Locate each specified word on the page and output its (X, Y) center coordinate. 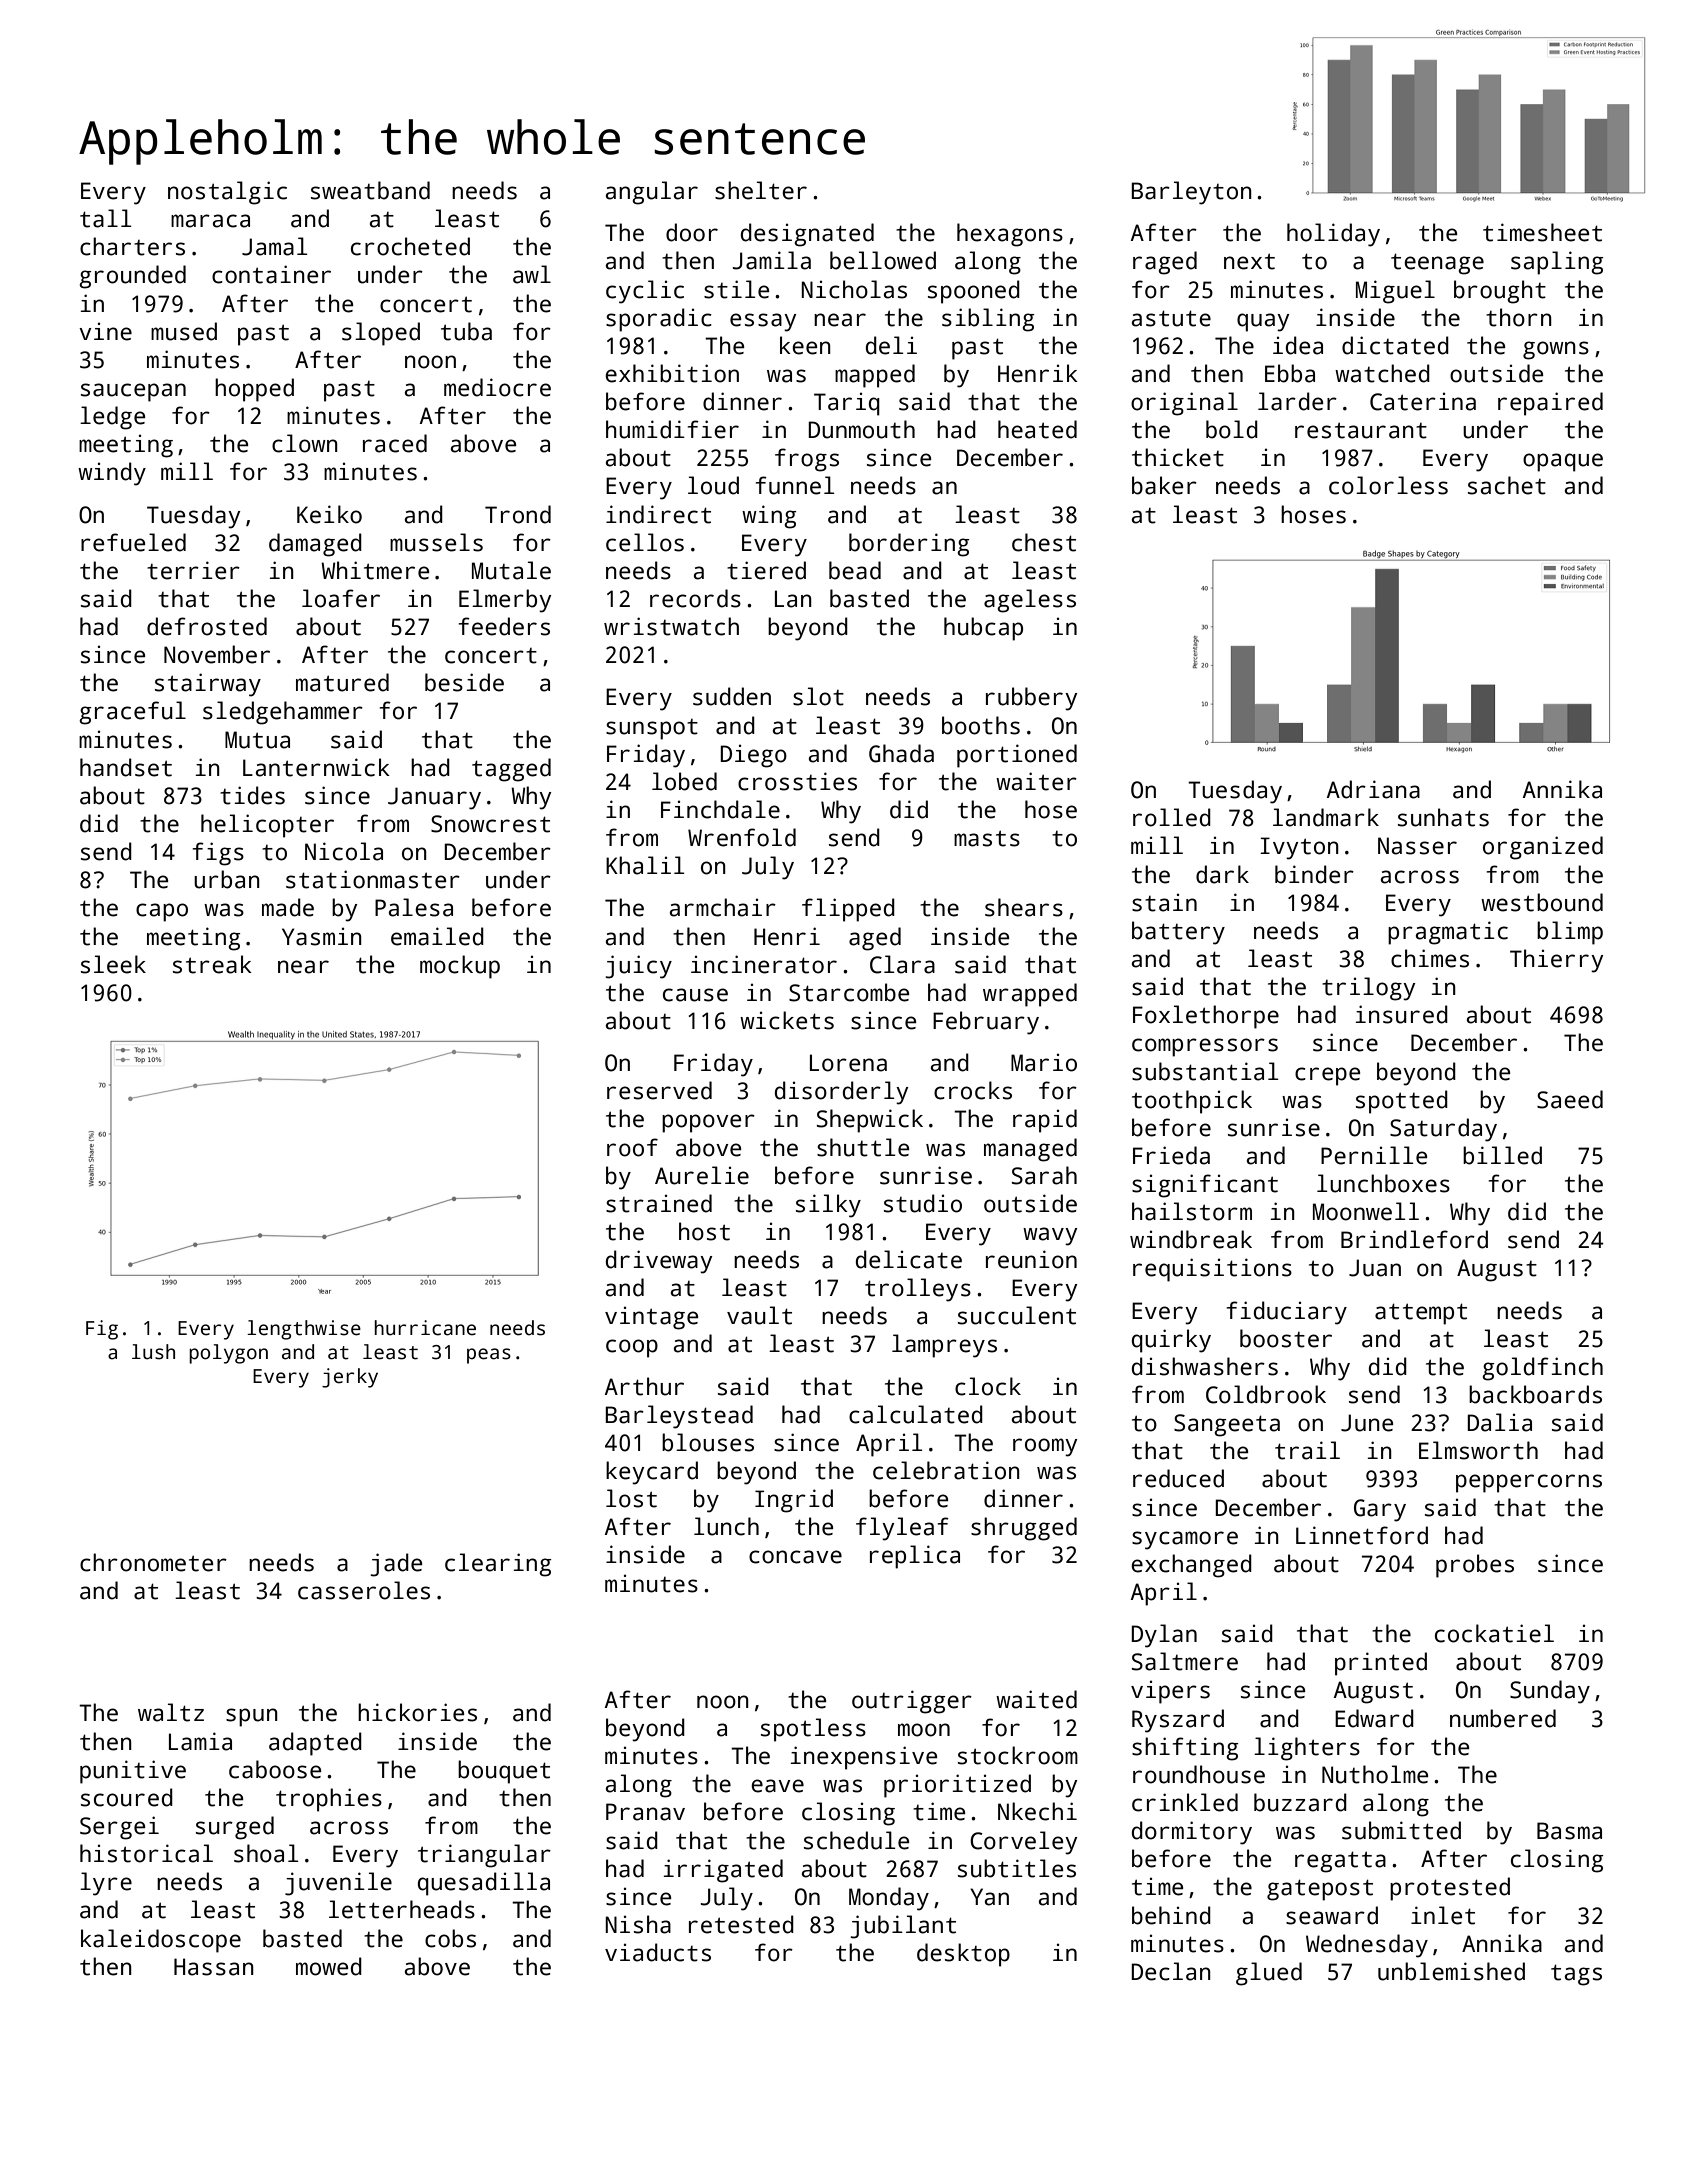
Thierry (1556, 961)
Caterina (1423, 401)
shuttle (863, 1147)
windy (112, 474)
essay (763, 322)
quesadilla (484, 1884)
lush (153, 1352)
